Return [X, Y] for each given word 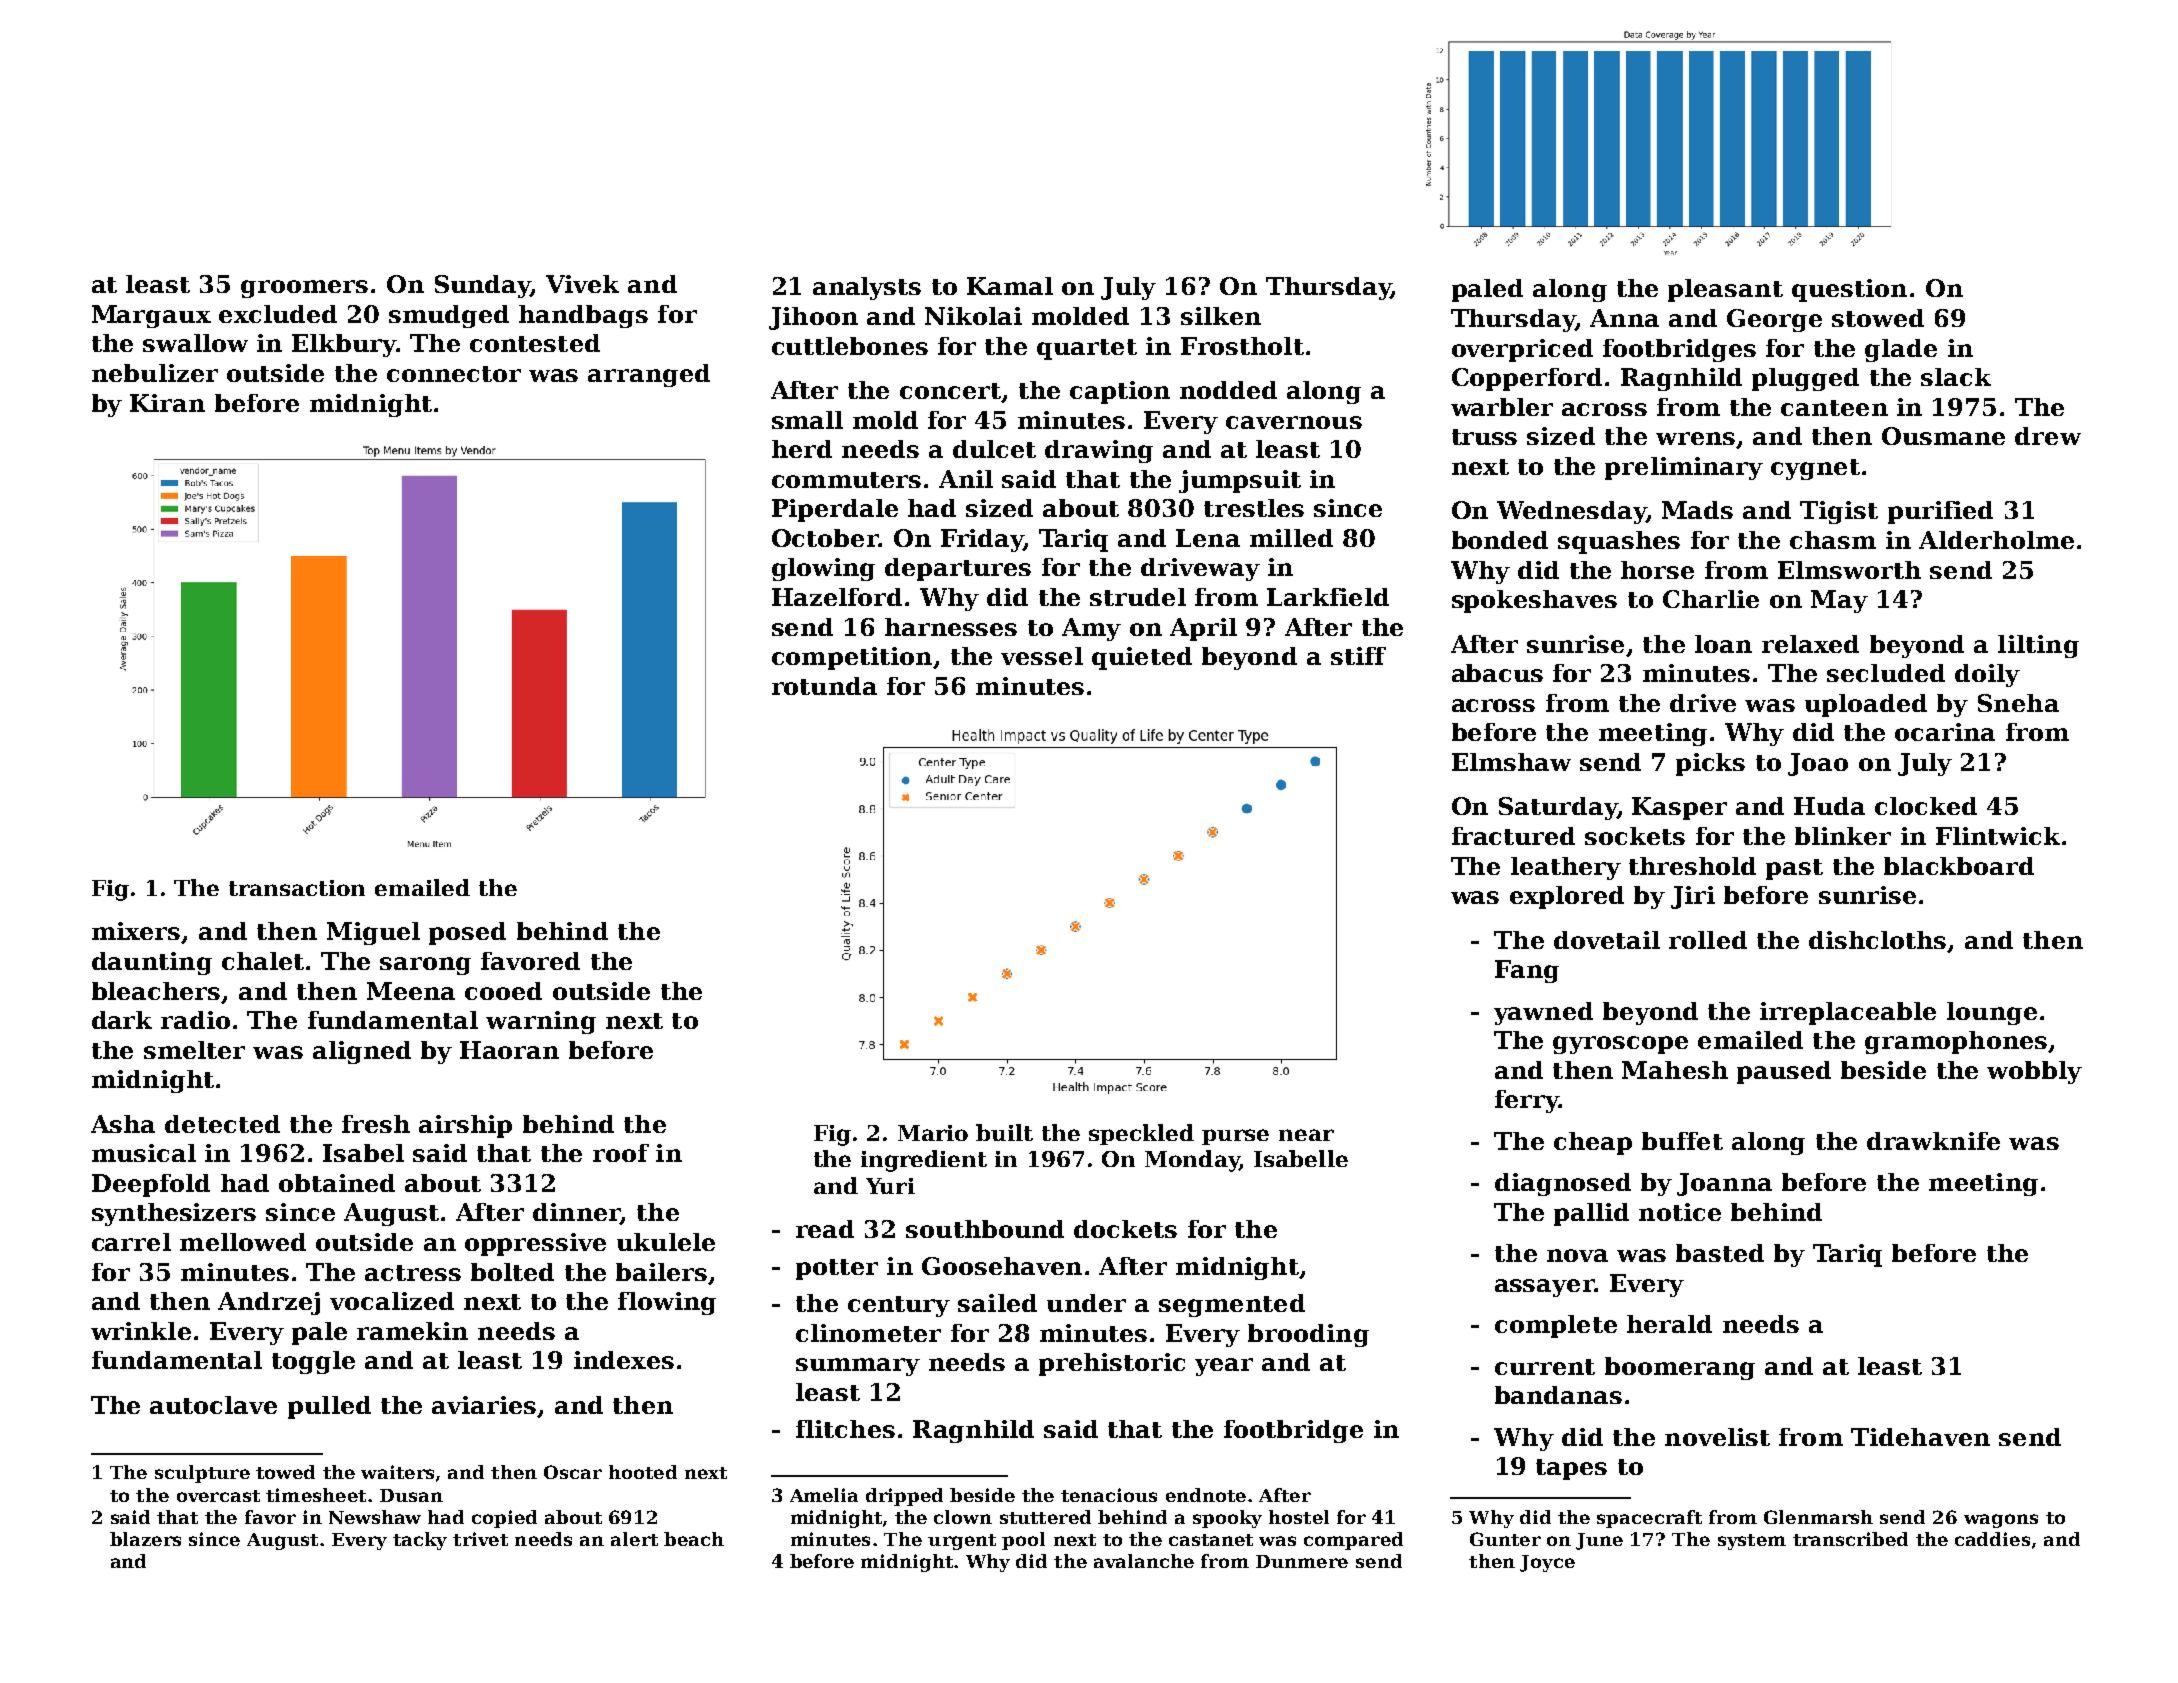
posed [467, 933]
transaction [297, 888]
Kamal [1010, 286]
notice [1680, 1212]
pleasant [1725, 290]
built [1004, 1132]
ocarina [1945, 732]
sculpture [202, 1474]
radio [195, 1020]
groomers [304, 289]
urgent [962, 1542]
